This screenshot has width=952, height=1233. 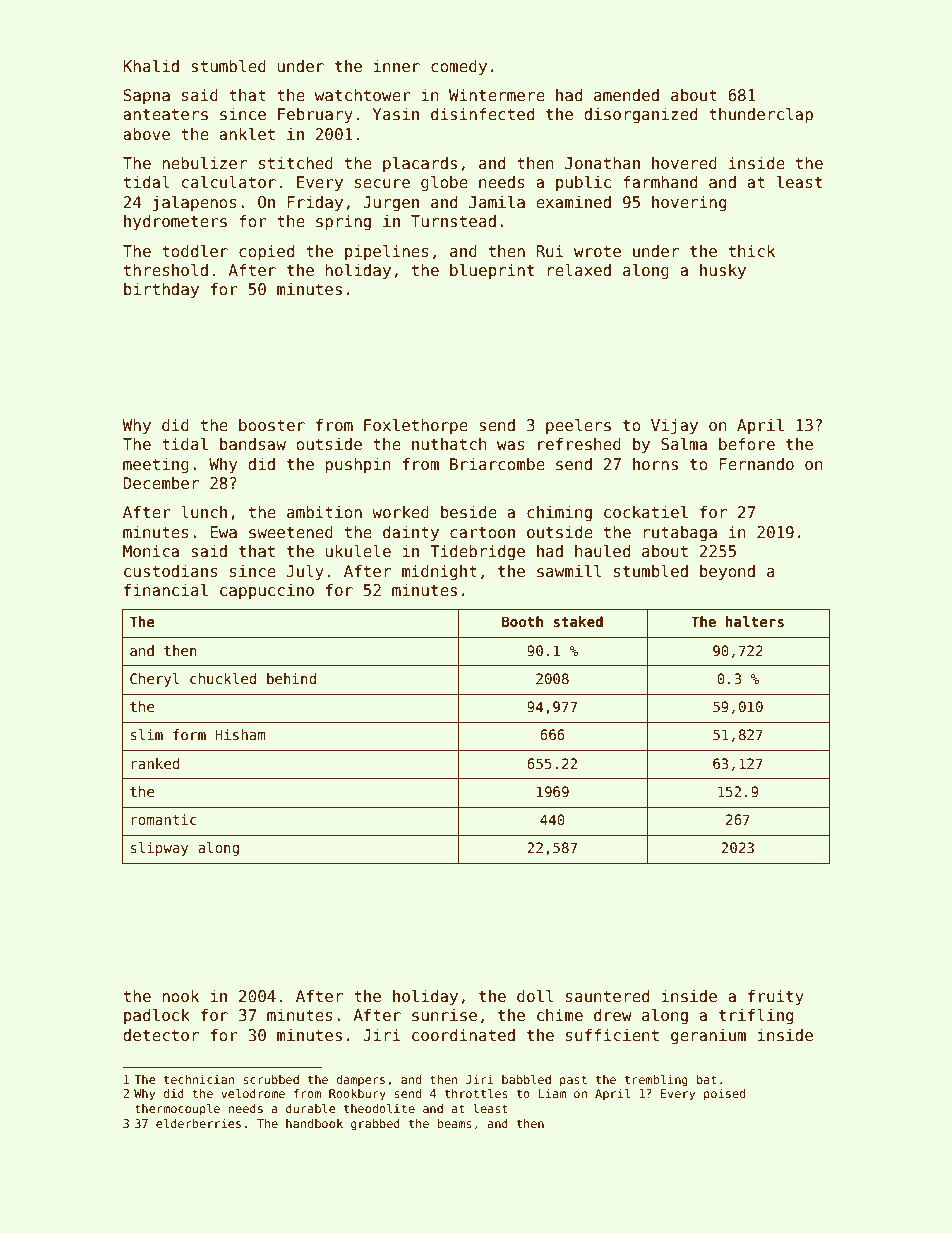 What do you see at coordinates (640, 115) in the screenshot?
I see `disorganized` at bounding box center [640, 115].
